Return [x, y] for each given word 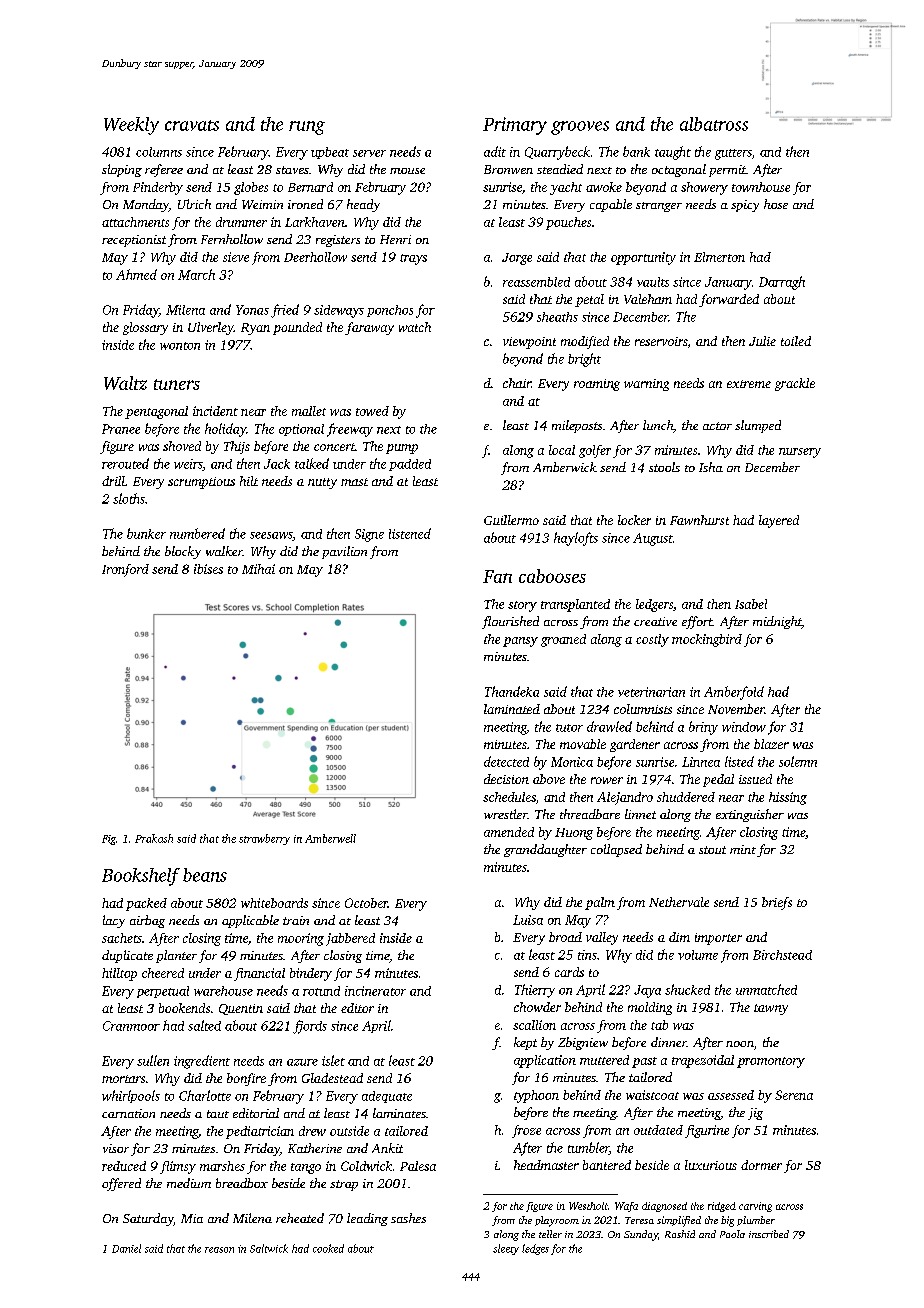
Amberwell [330, 838]
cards [569, 972]
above [549, 779]
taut [218, 1114]
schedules [509, 797]
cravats [192, 125]
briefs [777, 903]
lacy [114, 921]
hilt [249, 481]
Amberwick [565, 467]
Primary [515, 126]
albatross [714, 124]
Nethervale [679, 902]
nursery [800, 453]
